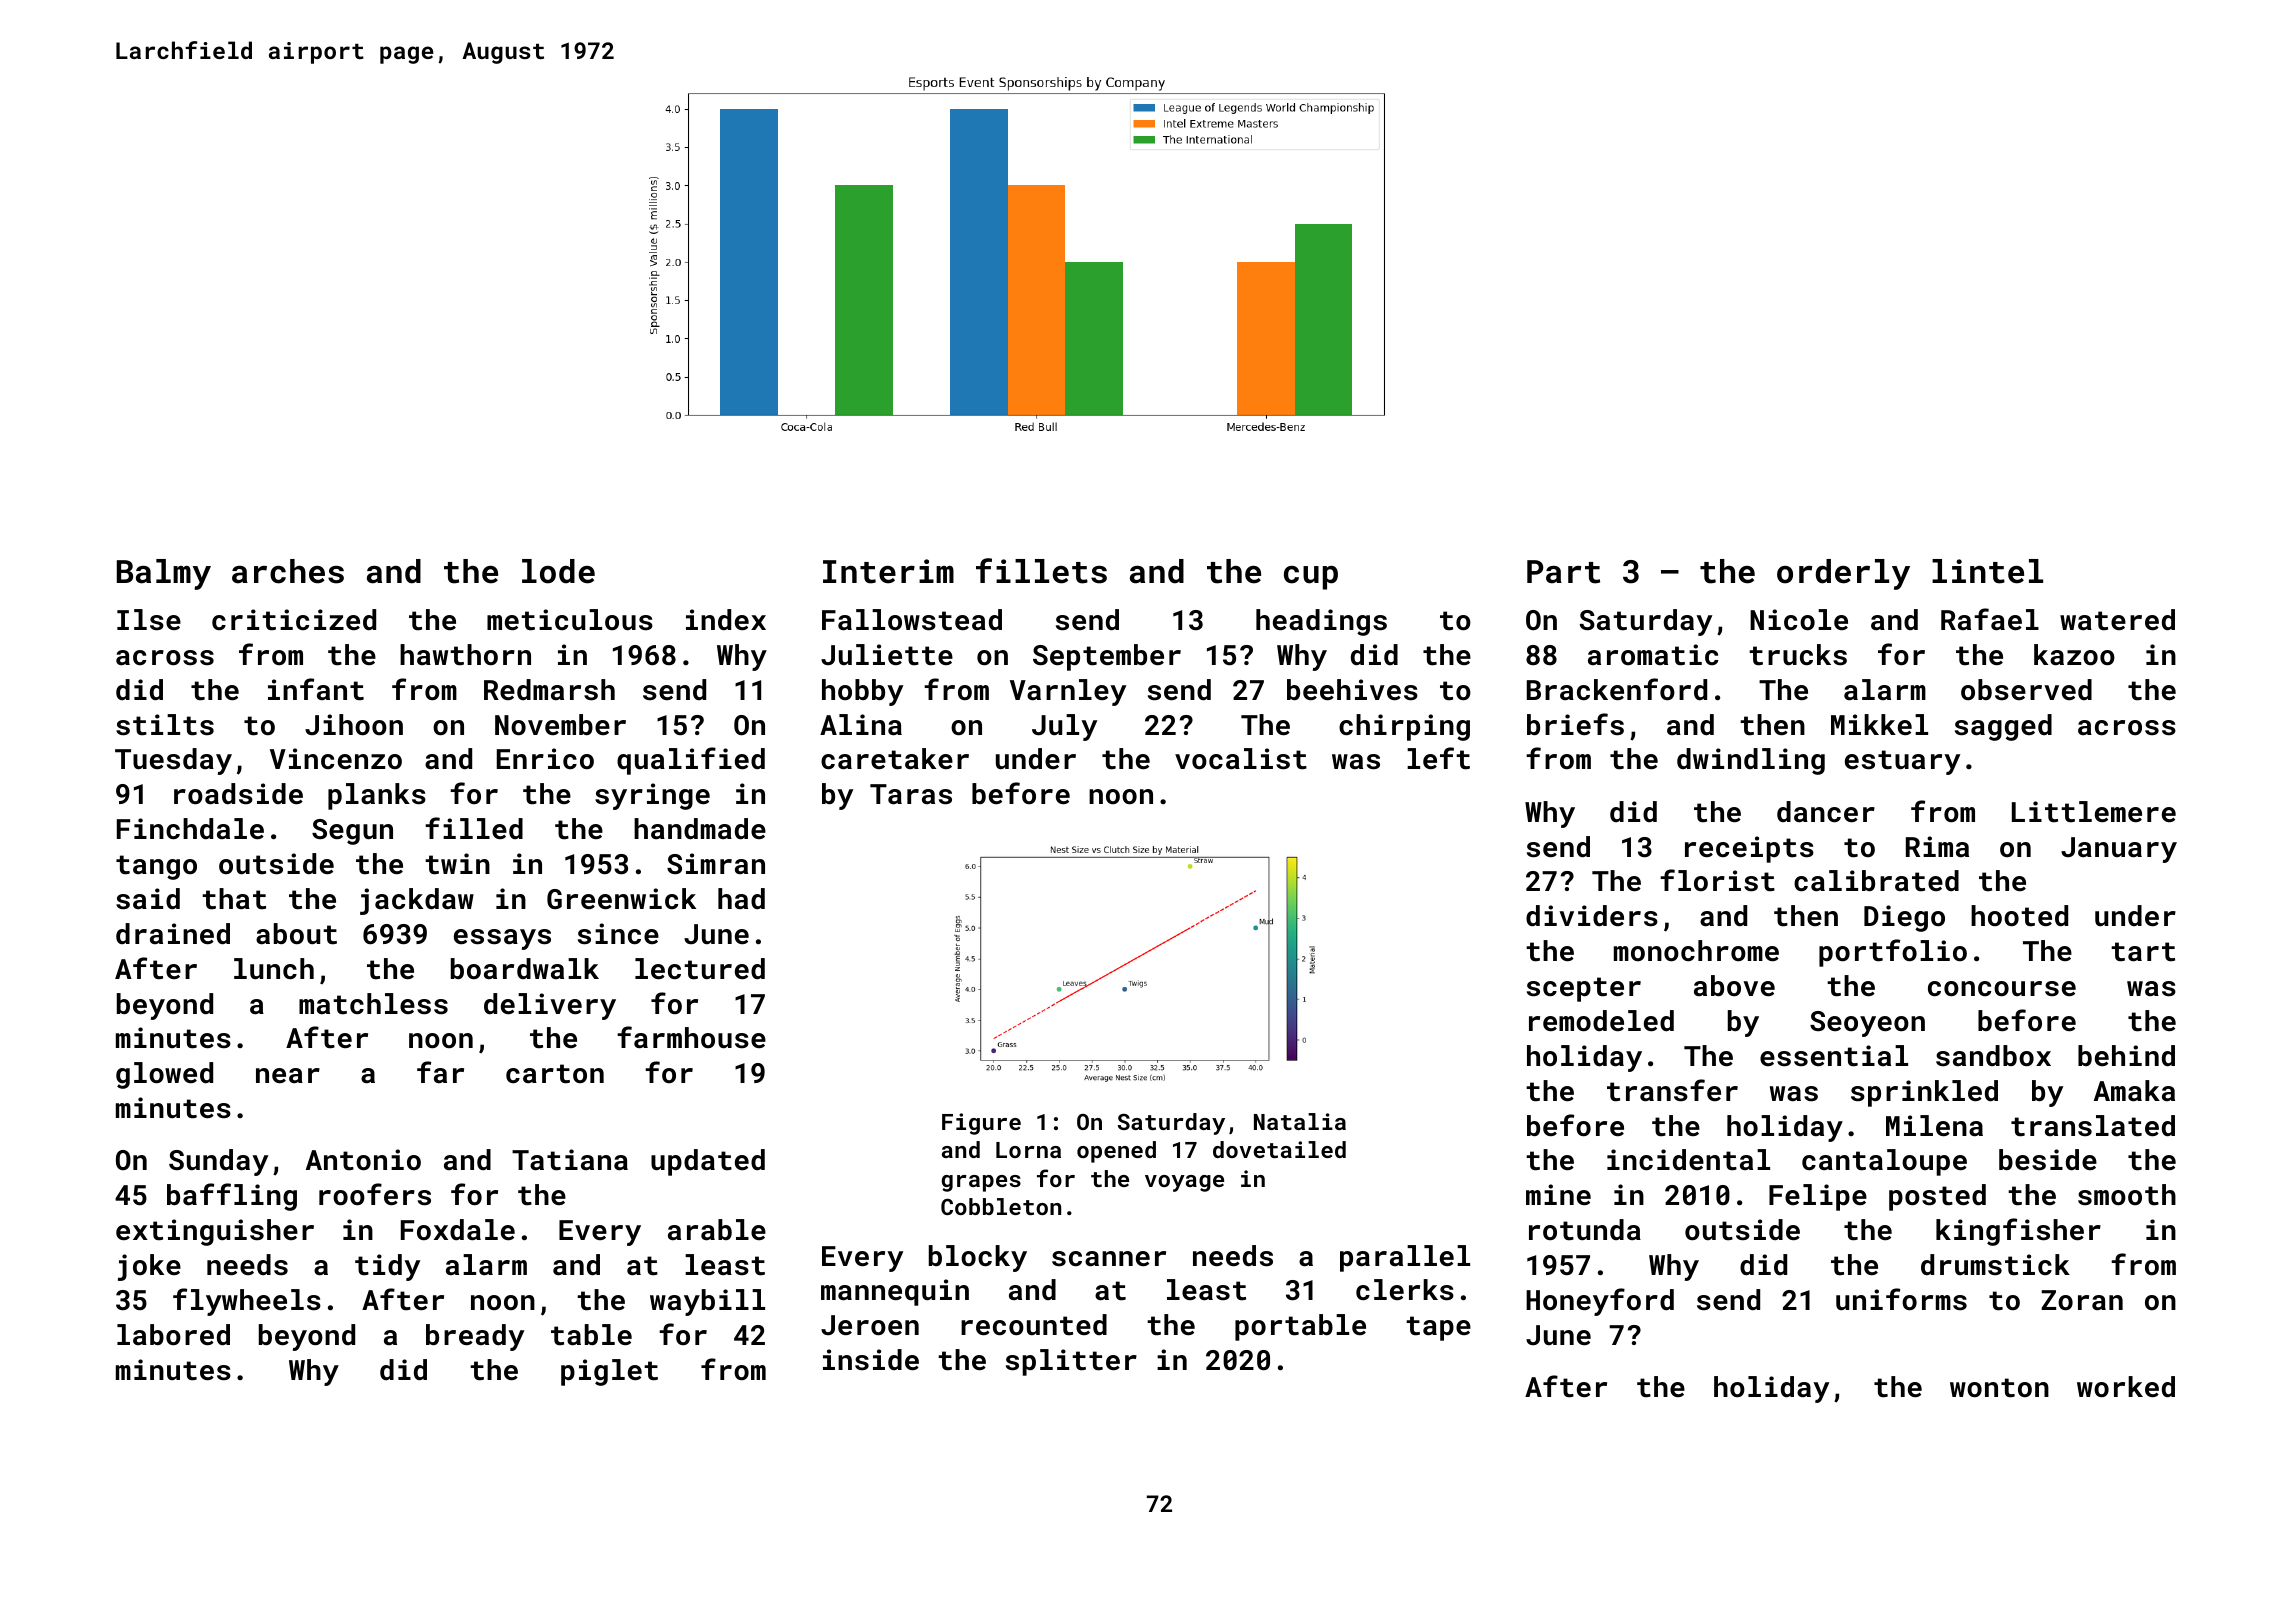 The width and height of the page is (2292, 1620). Describe the element at coordinates (294, 620) in the page. I see `criticized` at that location.
